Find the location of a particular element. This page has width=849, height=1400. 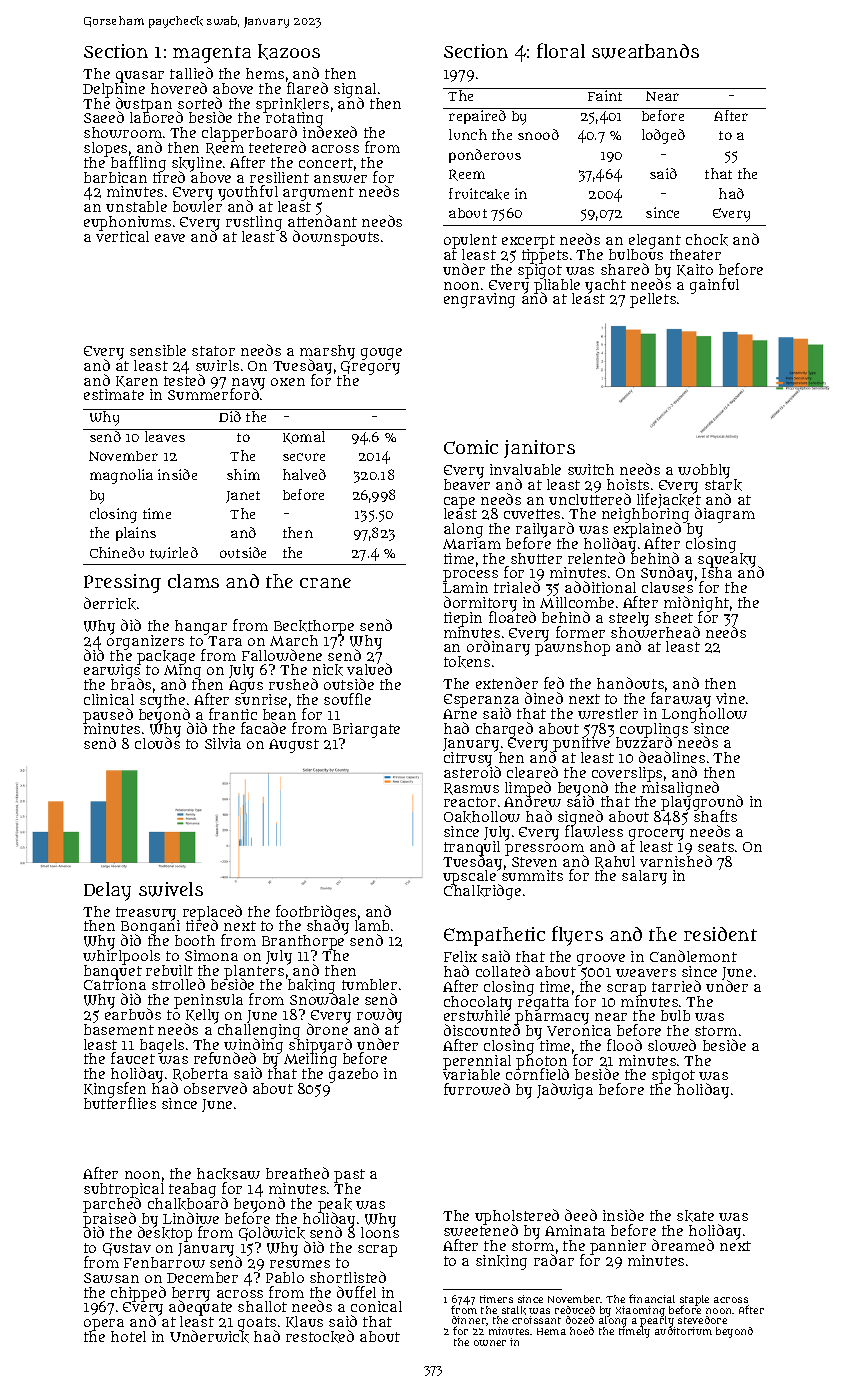

midnight is located at coordinates (696, 604).
